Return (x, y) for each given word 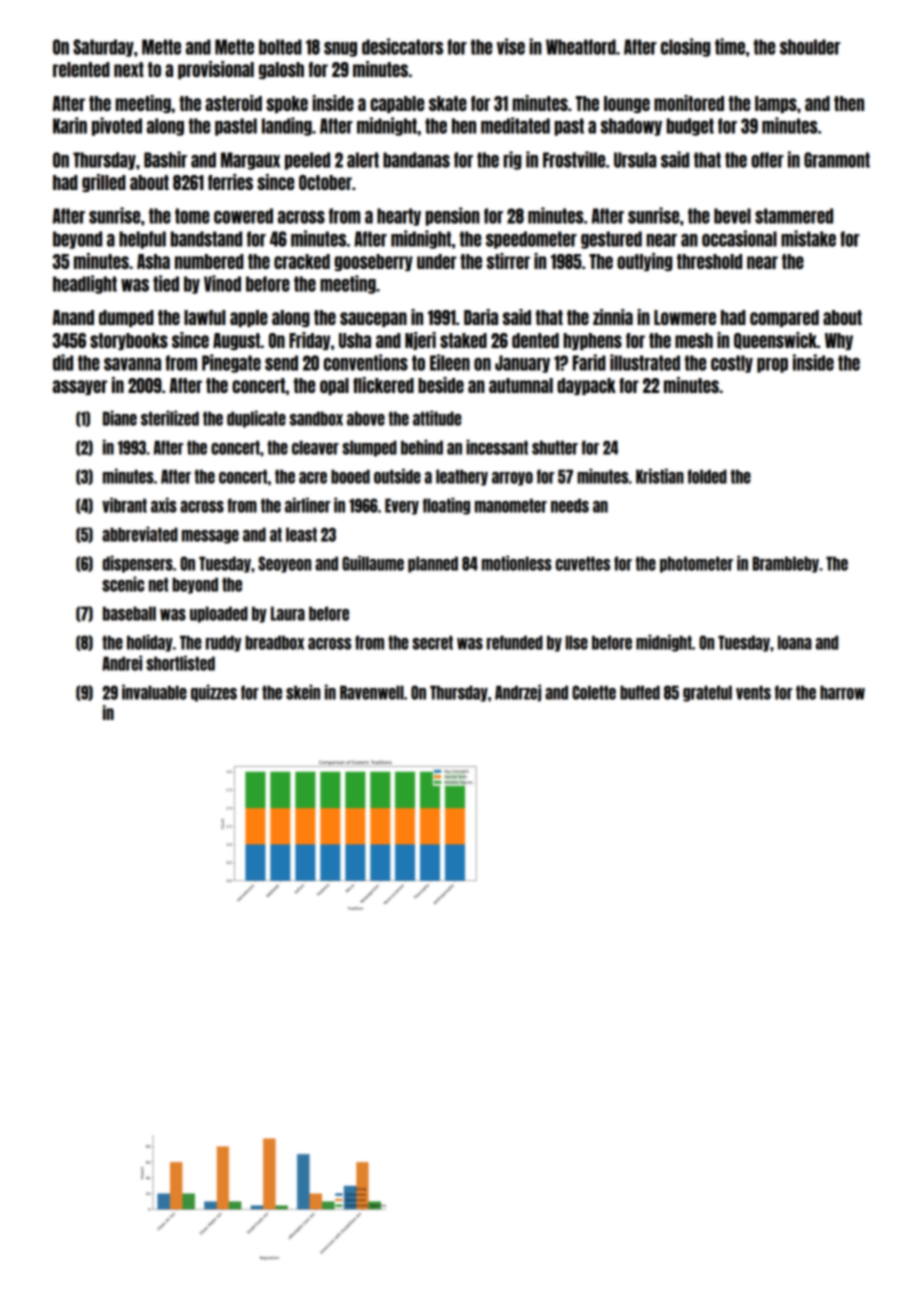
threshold (709, 261)
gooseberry (373, 262)
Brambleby (786, 564)
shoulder (810, 47)
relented (81, 69)
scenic (123, 584)
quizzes (214, 693)
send (281, 363)
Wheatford (581, 47)
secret (432, 642)
